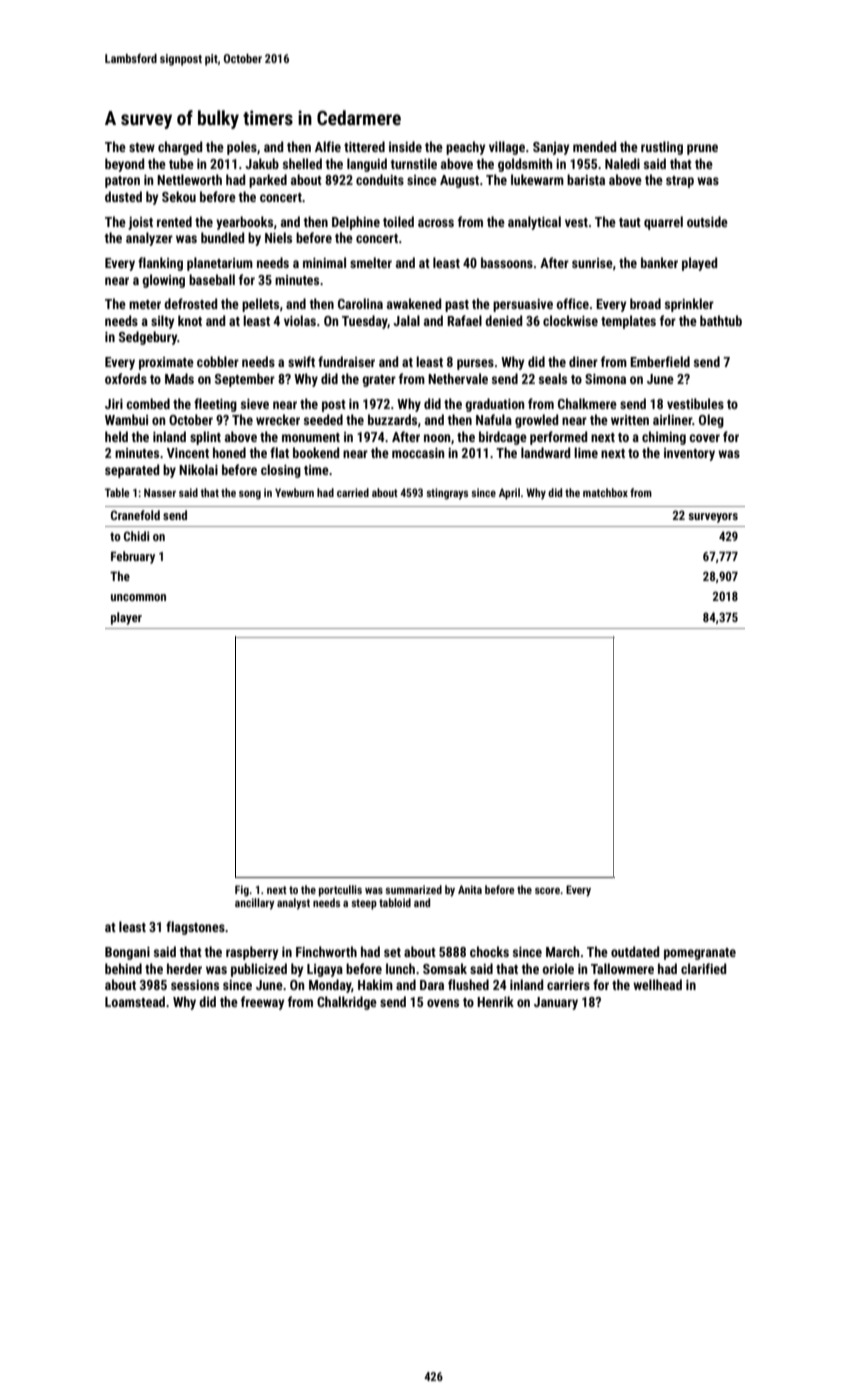 The image size is (849, 1400). I want to click on wellhead, so click(657, 984).
